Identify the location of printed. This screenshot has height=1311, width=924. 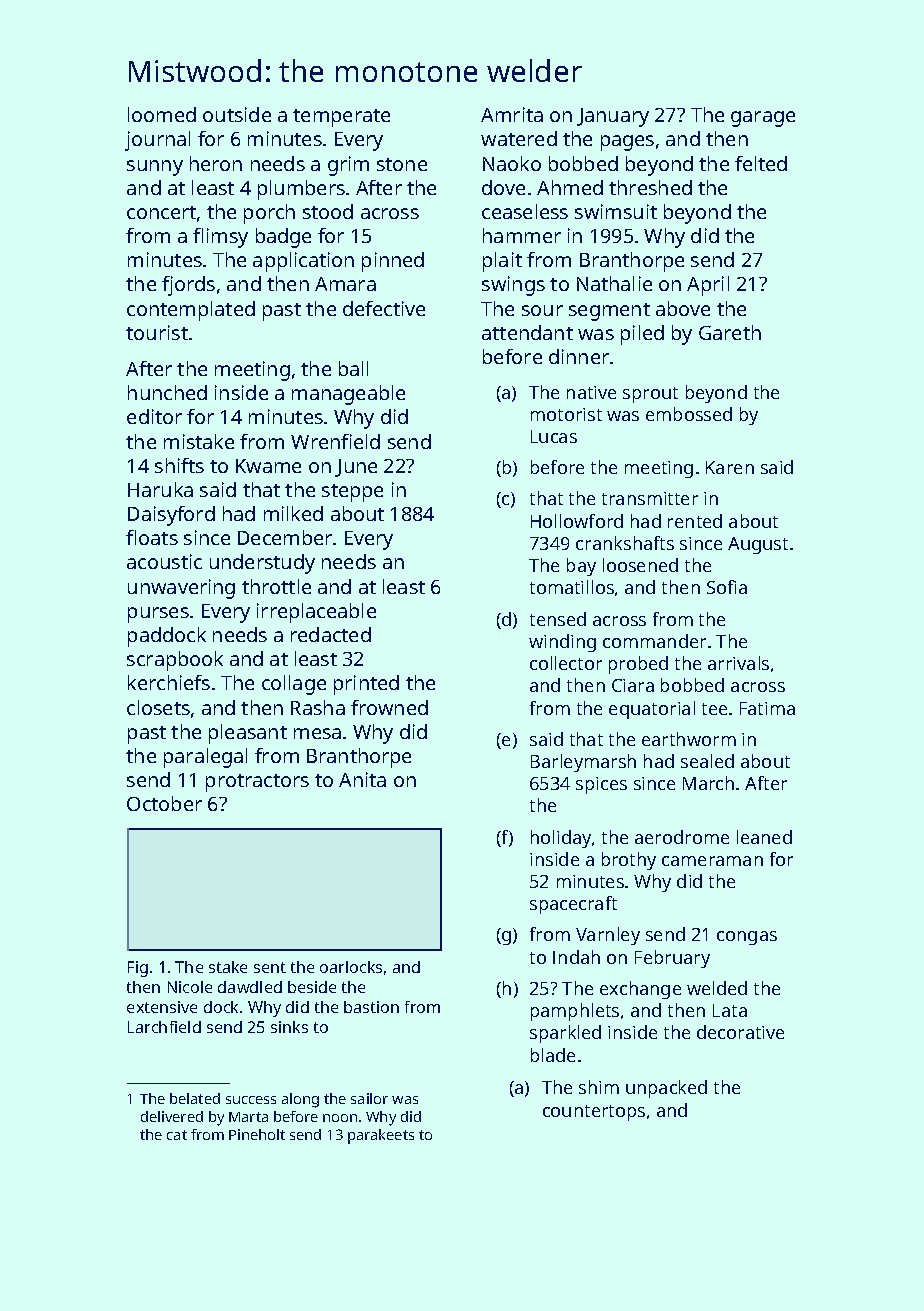
(366, 685).
